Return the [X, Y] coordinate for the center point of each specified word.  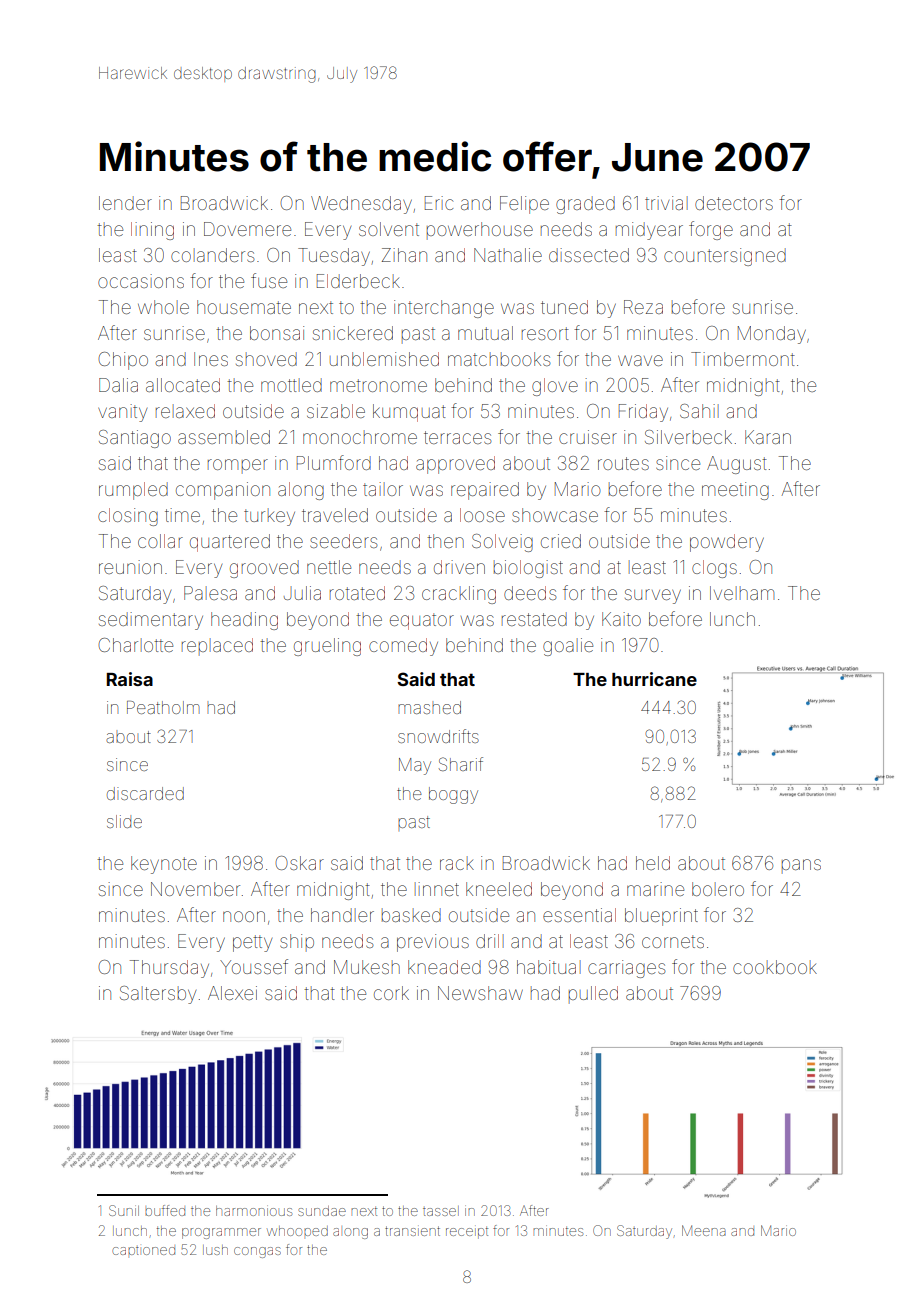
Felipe [524, 205]
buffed [165, 1210]
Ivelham [742, 593]
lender [125, 203]
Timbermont [743, 359]
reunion [130, 567]
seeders [343, 541]
